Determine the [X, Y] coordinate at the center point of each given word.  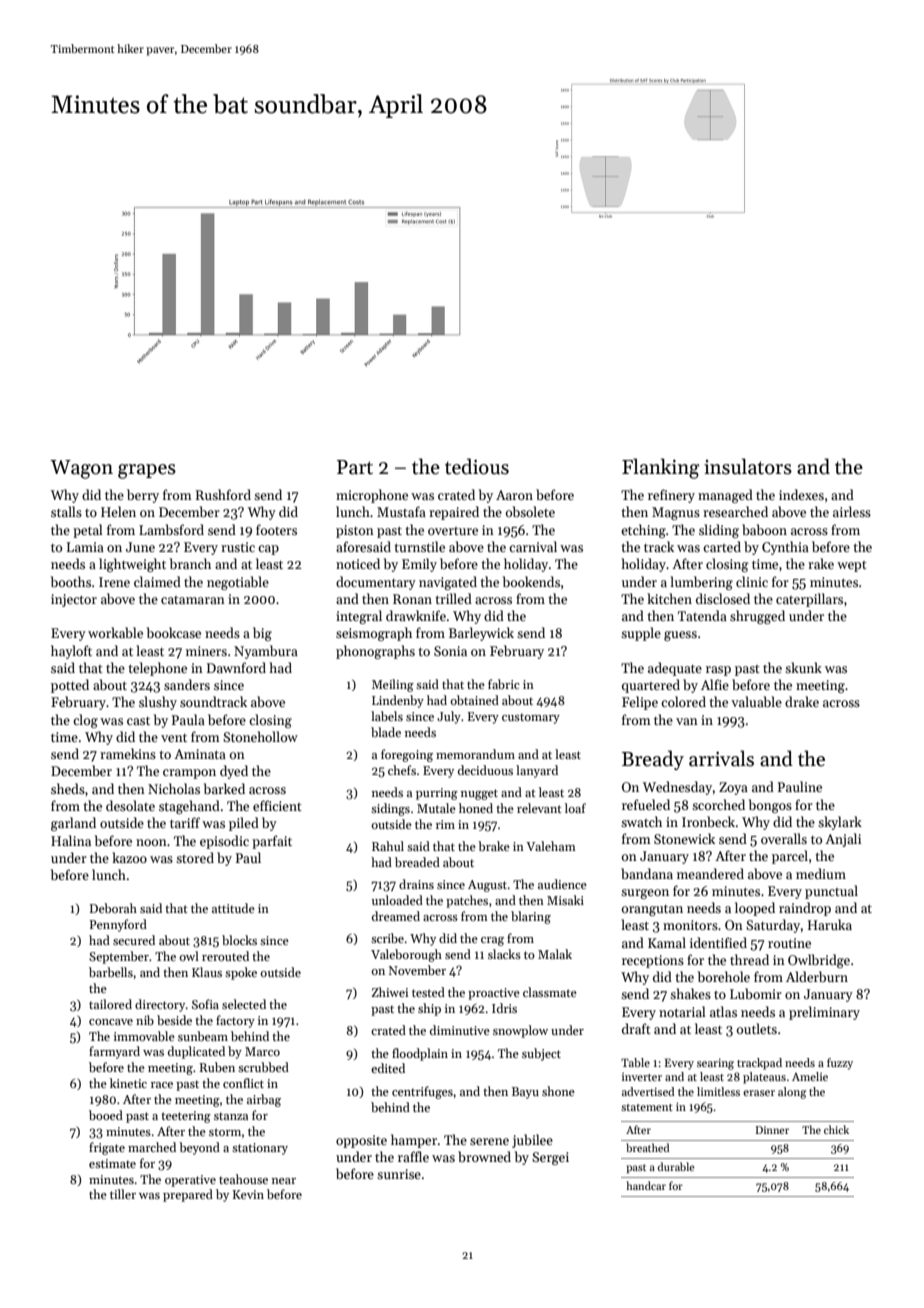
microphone [372, 496]
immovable [144, 1036]
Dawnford [236, 667]
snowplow [520, 1031]
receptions [653, 961]
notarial [682, 1011]
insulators [748, 466]
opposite [361, 1141]
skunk [803, 667]
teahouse [243, 1179]
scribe [387, 938]
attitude [233, 908]
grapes [147, 471]
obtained [475, 700]
